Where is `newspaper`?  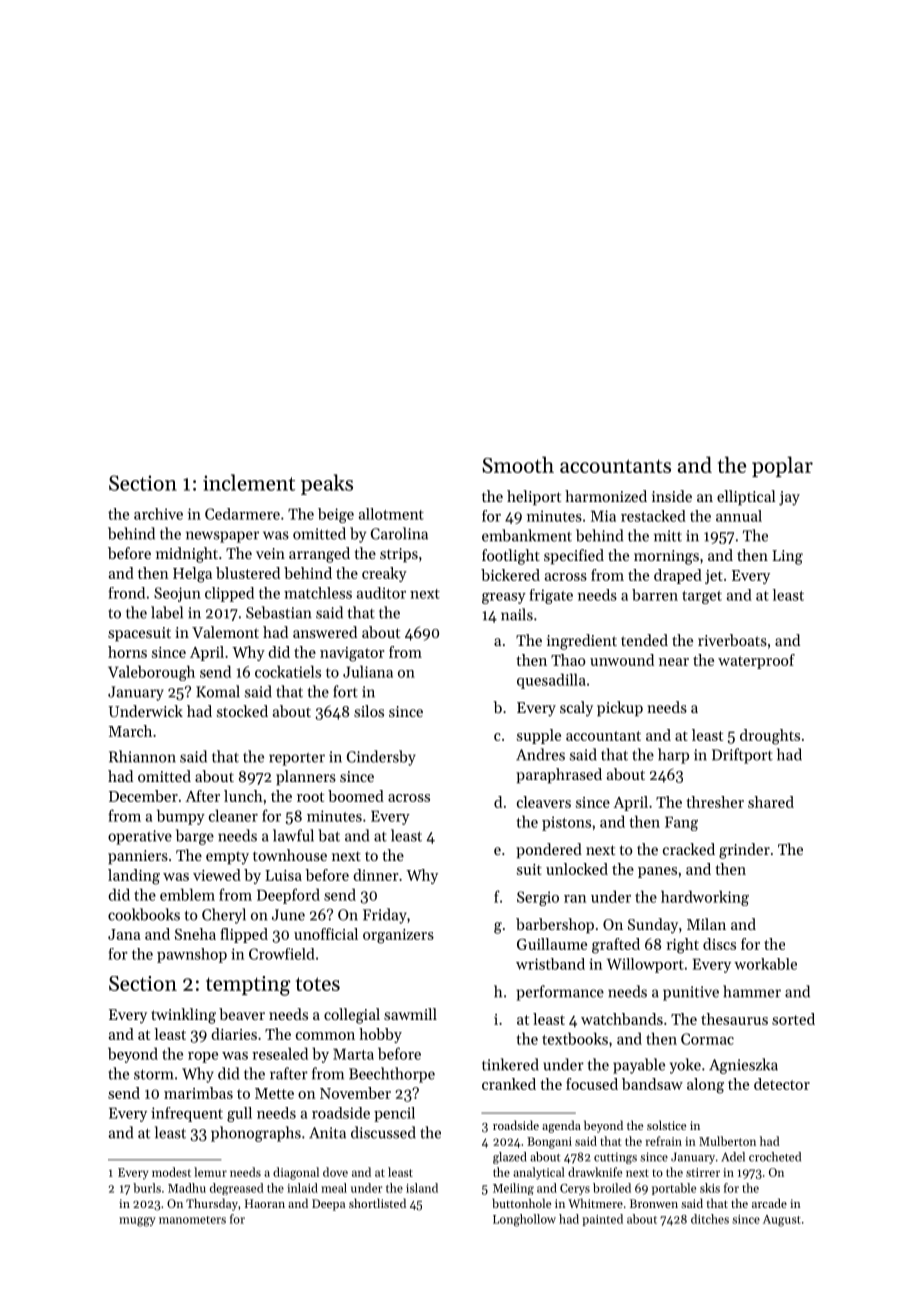 newspaper is located at coordinates (222, 537).
